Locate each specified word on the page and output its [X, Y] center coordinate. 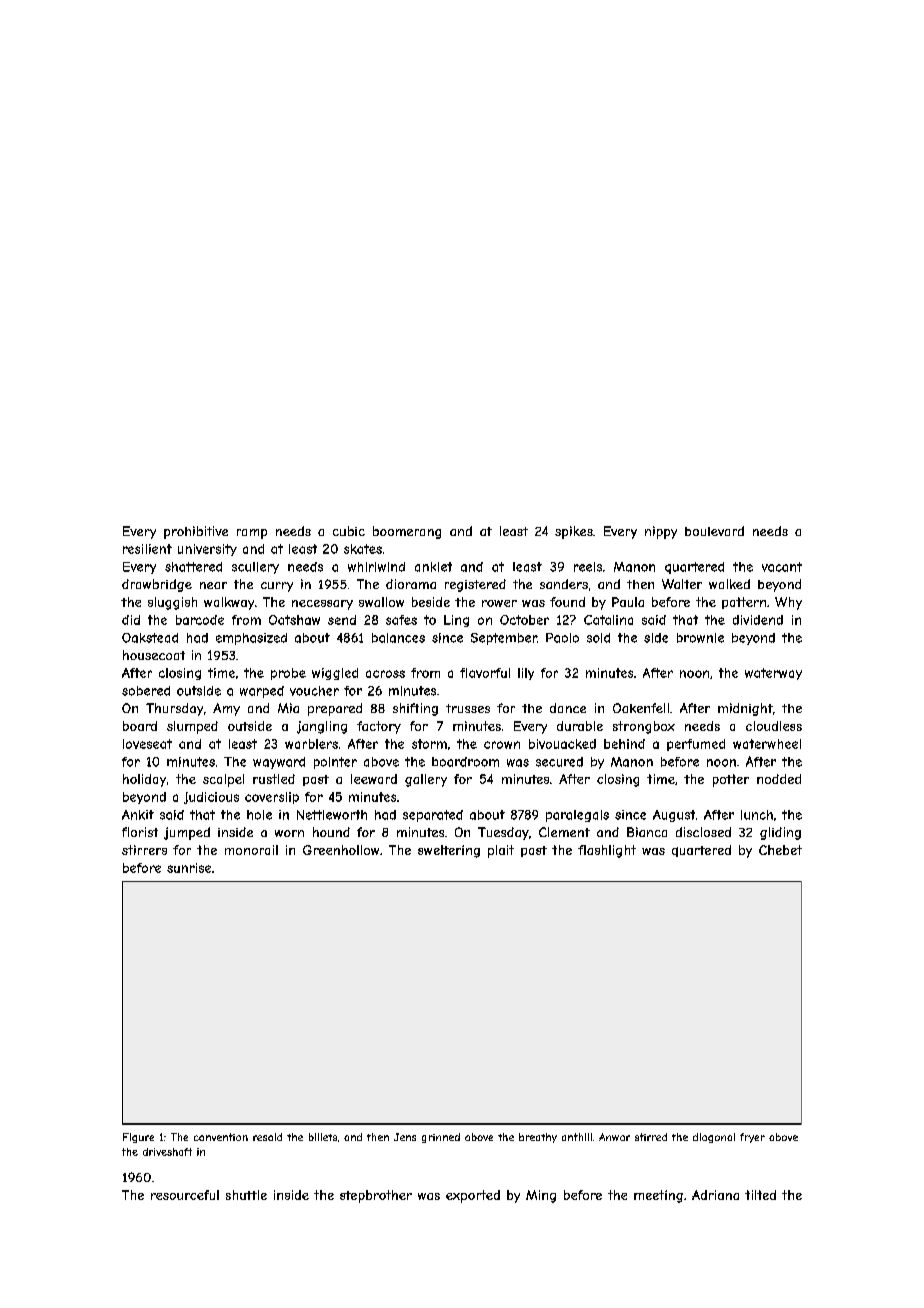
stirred [651, 1137]
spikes [574, 532]
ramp [252, 534]
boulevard [714, 531]
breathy [538, 1138]
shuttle [246, 1195]
